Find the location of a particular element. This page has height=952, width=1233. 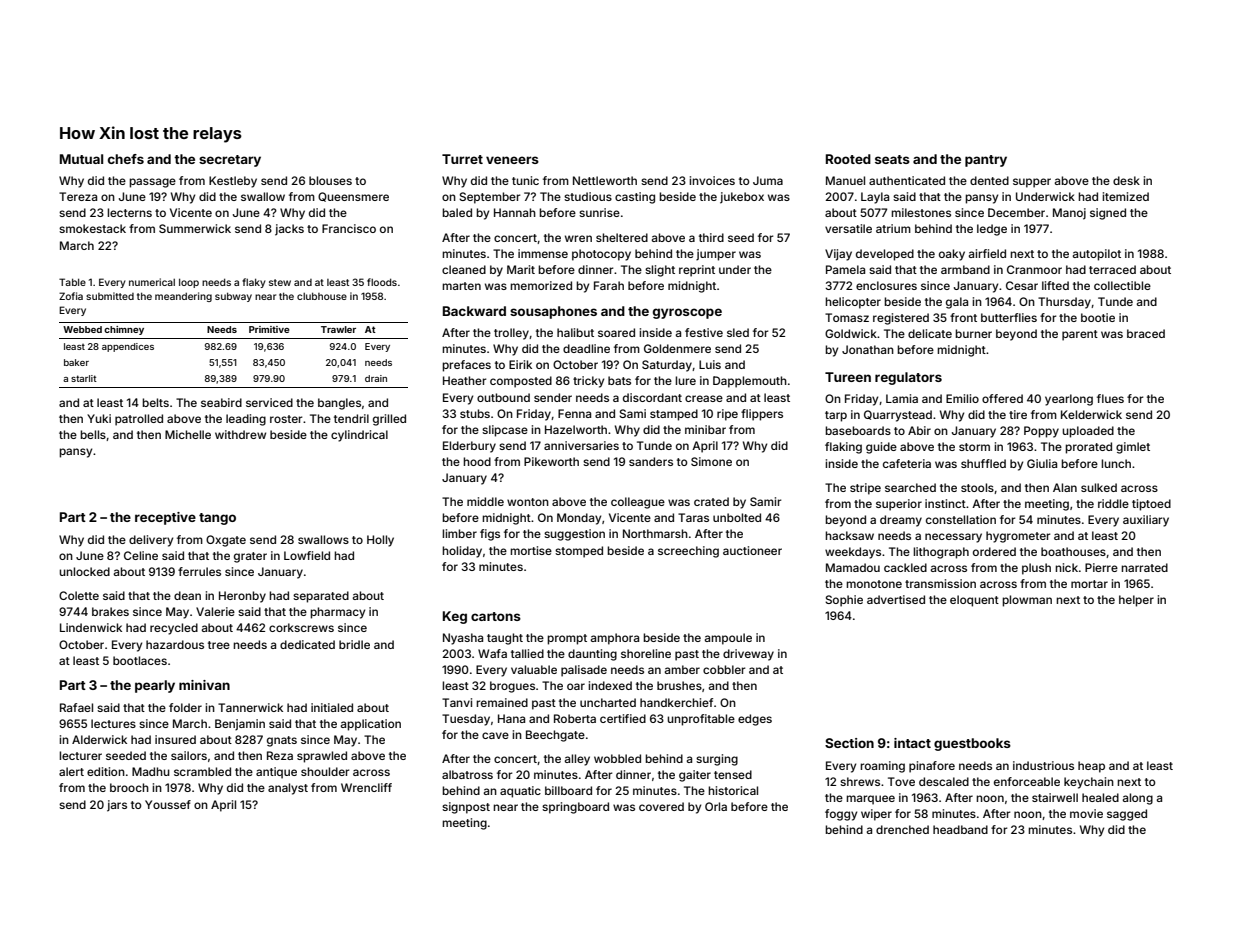

heap is located at coordinates (1091, 767).
